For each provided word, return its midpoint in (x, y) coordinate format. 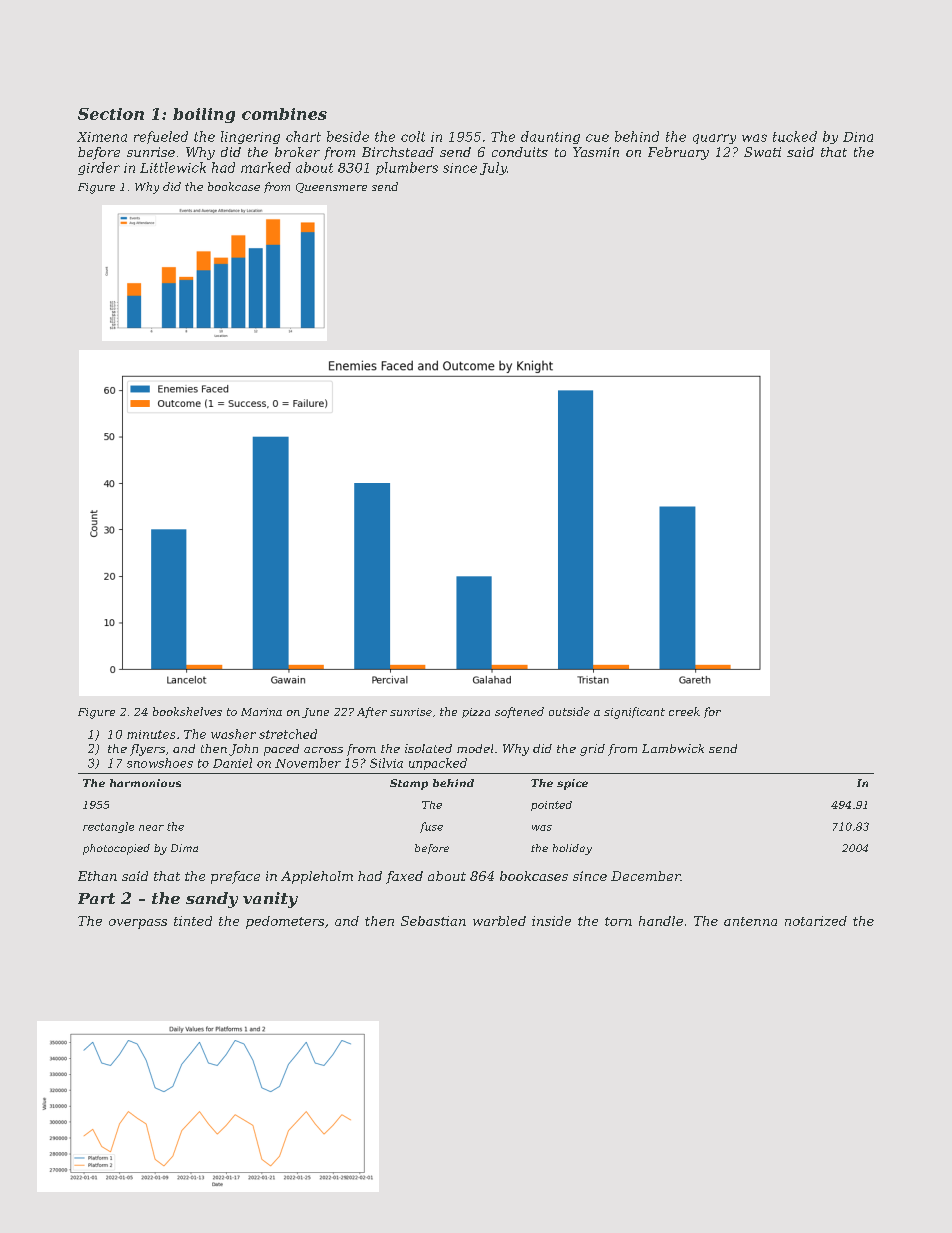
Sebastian (433, 921)
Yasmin (596, 152)
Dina (858, 137)
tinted (193, 921)
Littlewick (173, 167)
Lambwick (673, 748)
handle (661, 921)
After (372, 712)
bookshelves (187, 711)
